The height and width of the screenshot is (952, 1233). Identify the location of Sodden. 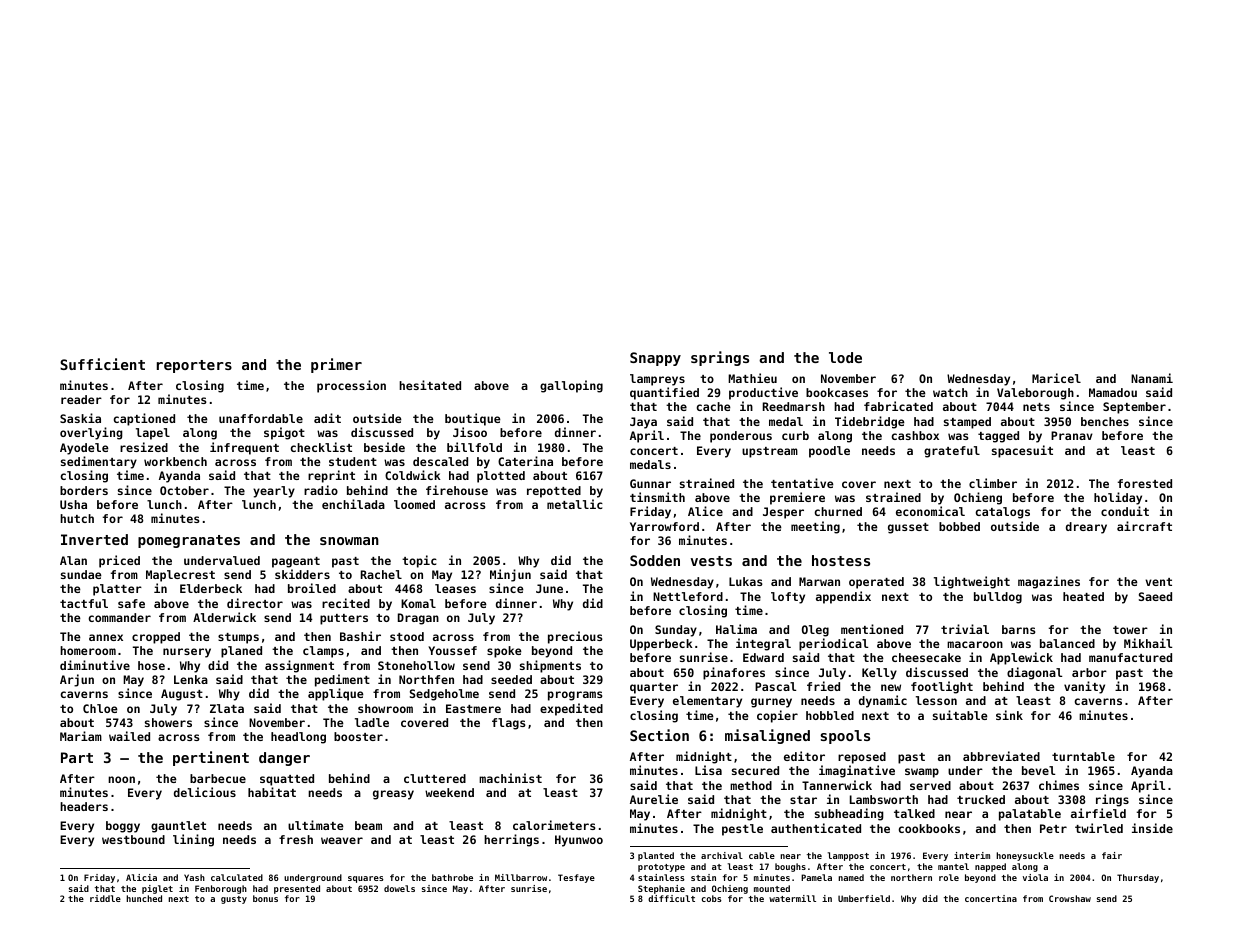
(655, 560).
